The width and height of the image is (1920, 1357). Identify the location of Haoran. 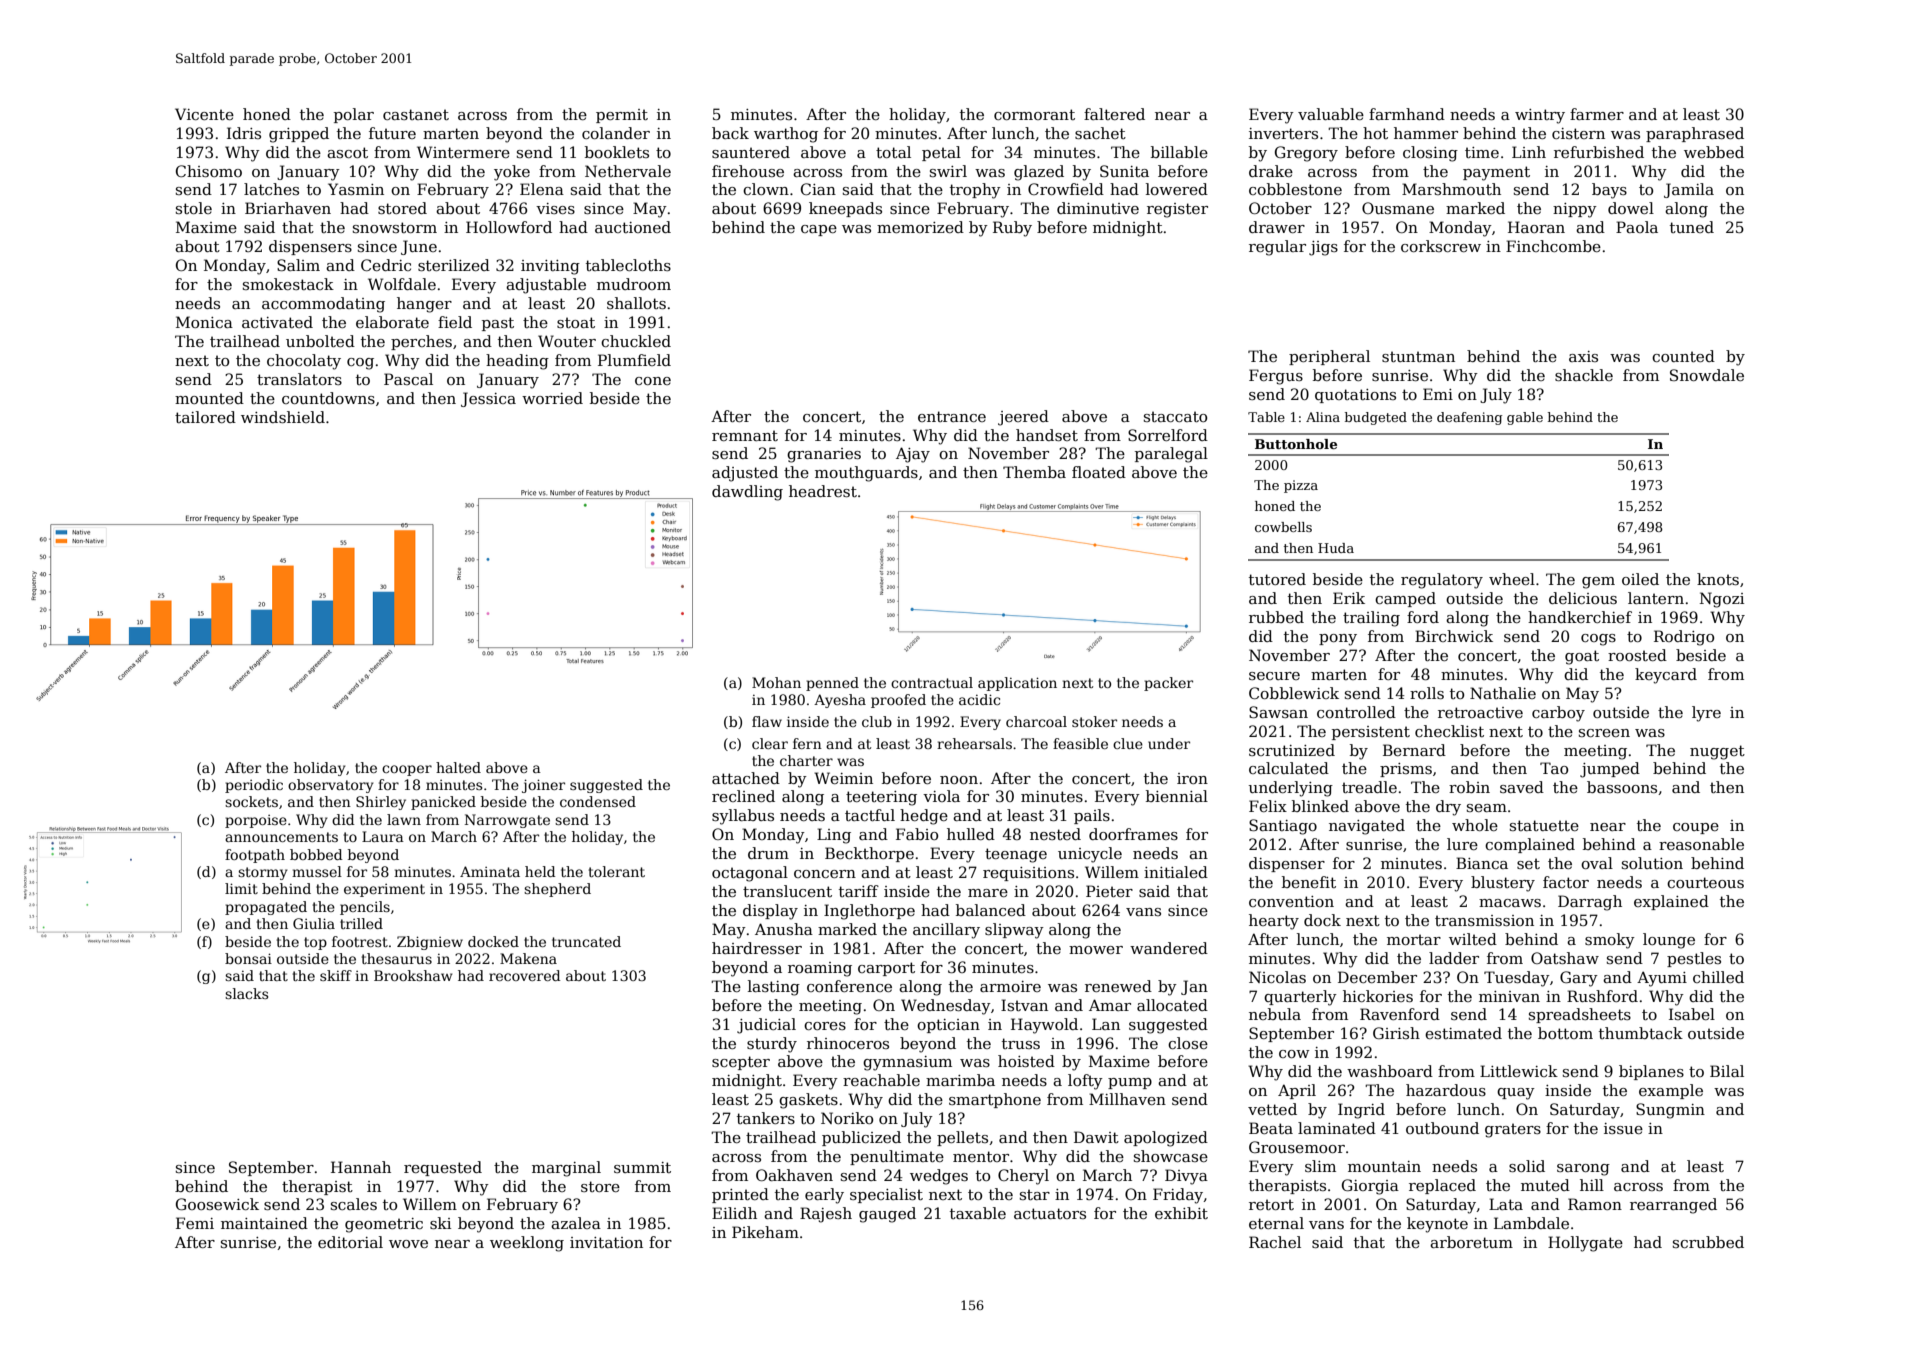
(1536, 227).
